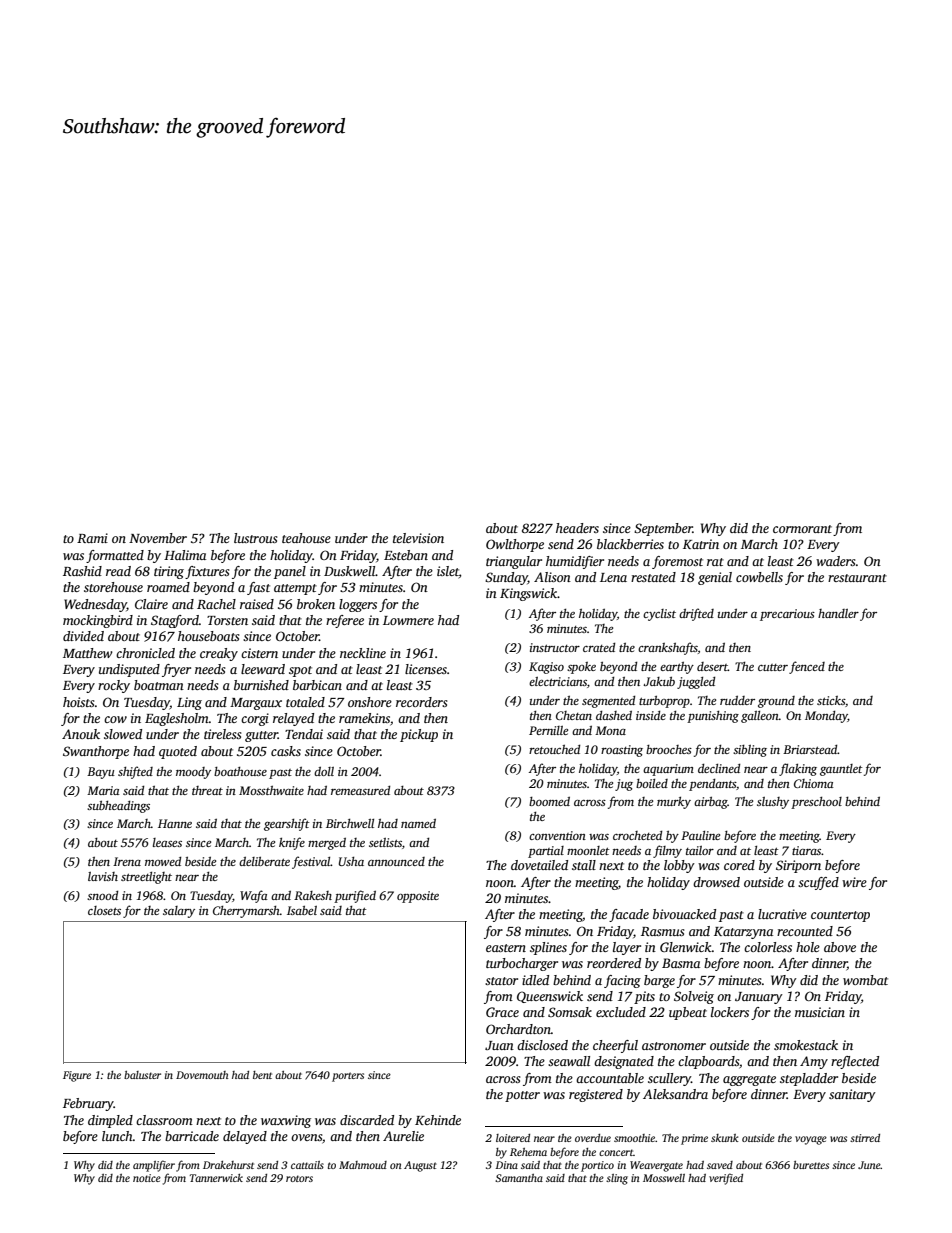 Image resolution: width=952 pixels, height=1233 pixels. What do you see at coordinates (787, 615) in the screenshot?
I see `precarious` at bounding box center [787, 615].
